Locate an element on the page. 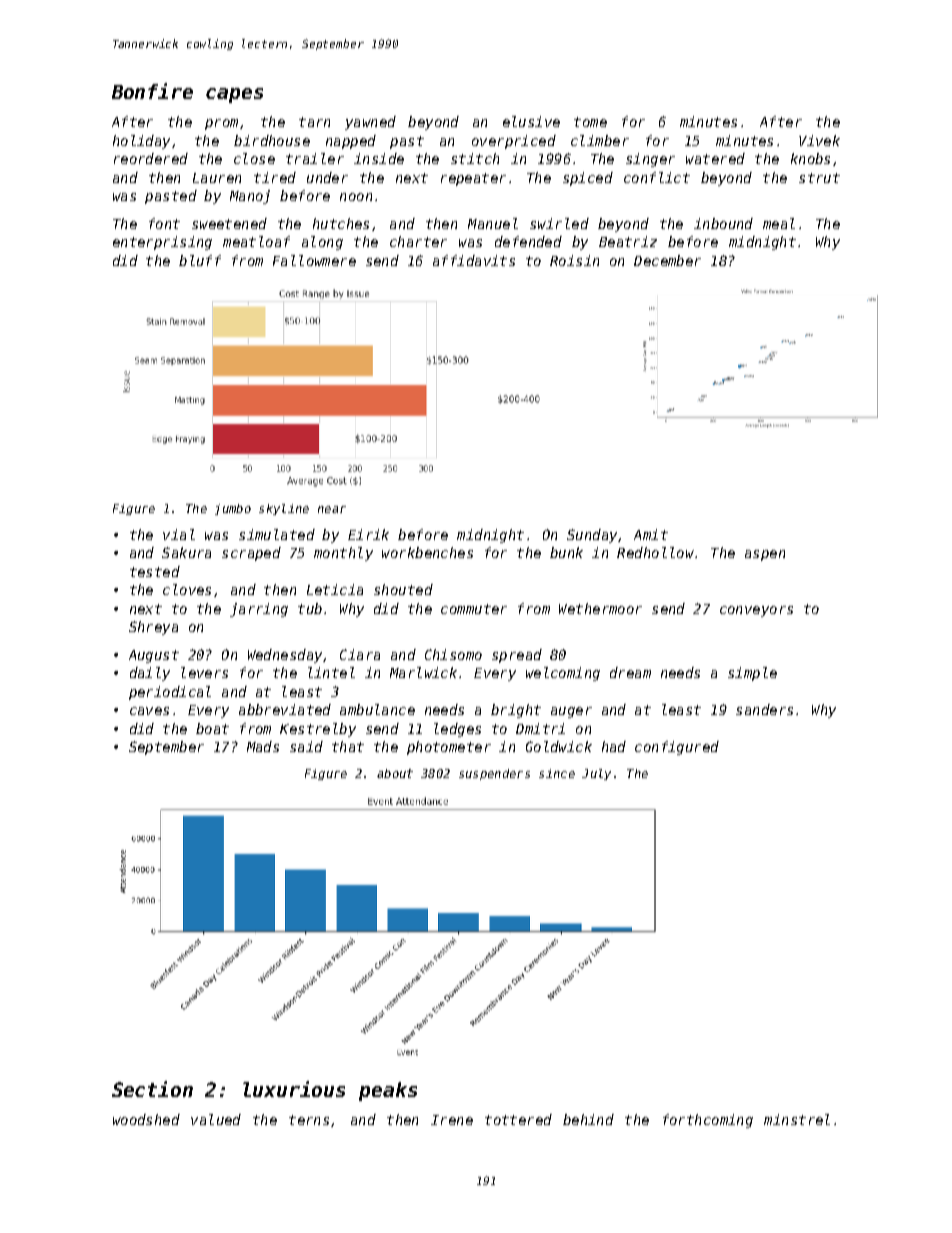 The image size is (952, 1233). Section is located at coordinates (152, 1089).
